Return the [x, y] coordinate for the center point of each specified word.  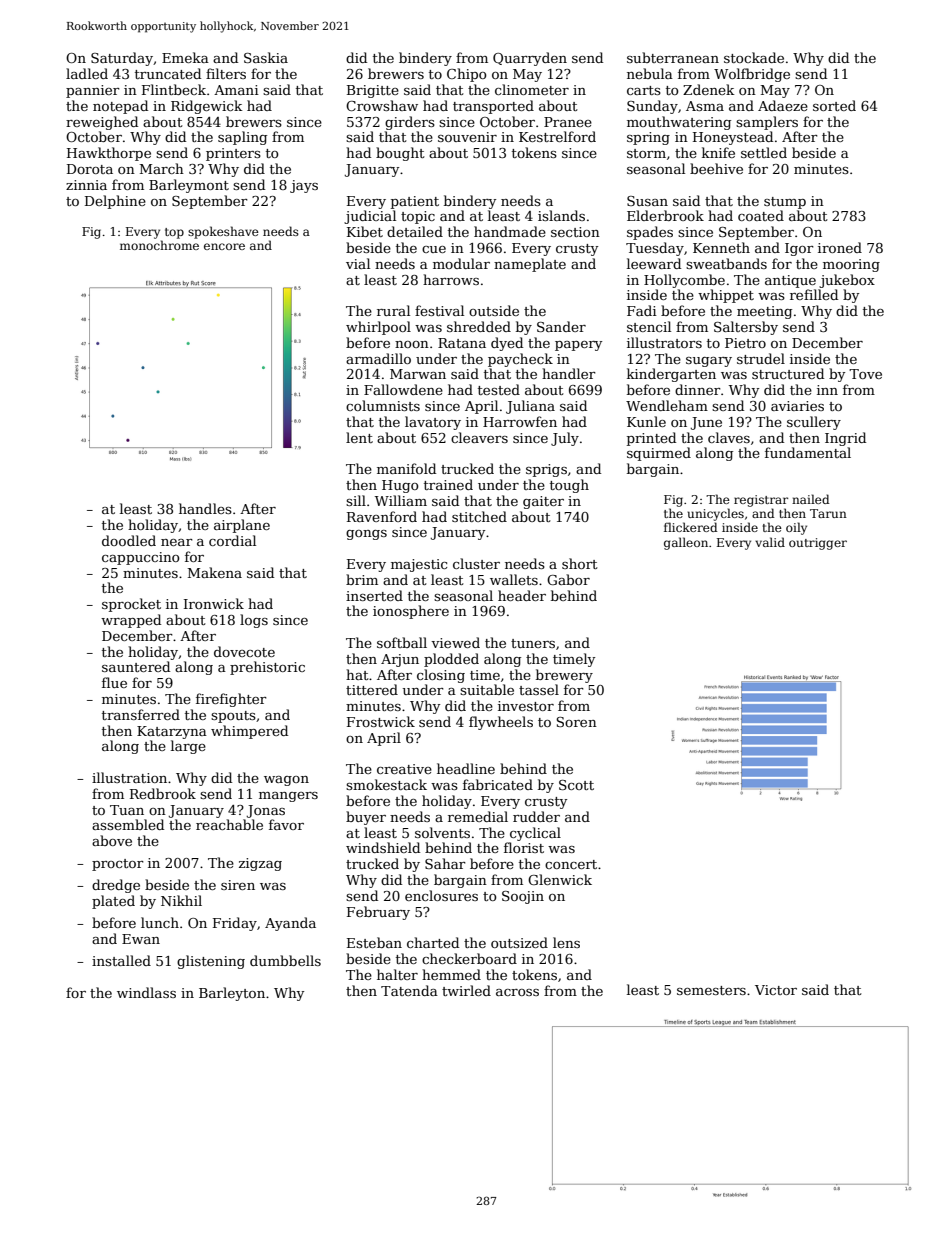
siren [238, 885]
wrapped [131, 621]
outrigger [818, 544]
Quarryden [530, 59]
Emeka [185, 57]
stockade [754, 57]
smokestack [386, 784]
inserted [374, 595]
